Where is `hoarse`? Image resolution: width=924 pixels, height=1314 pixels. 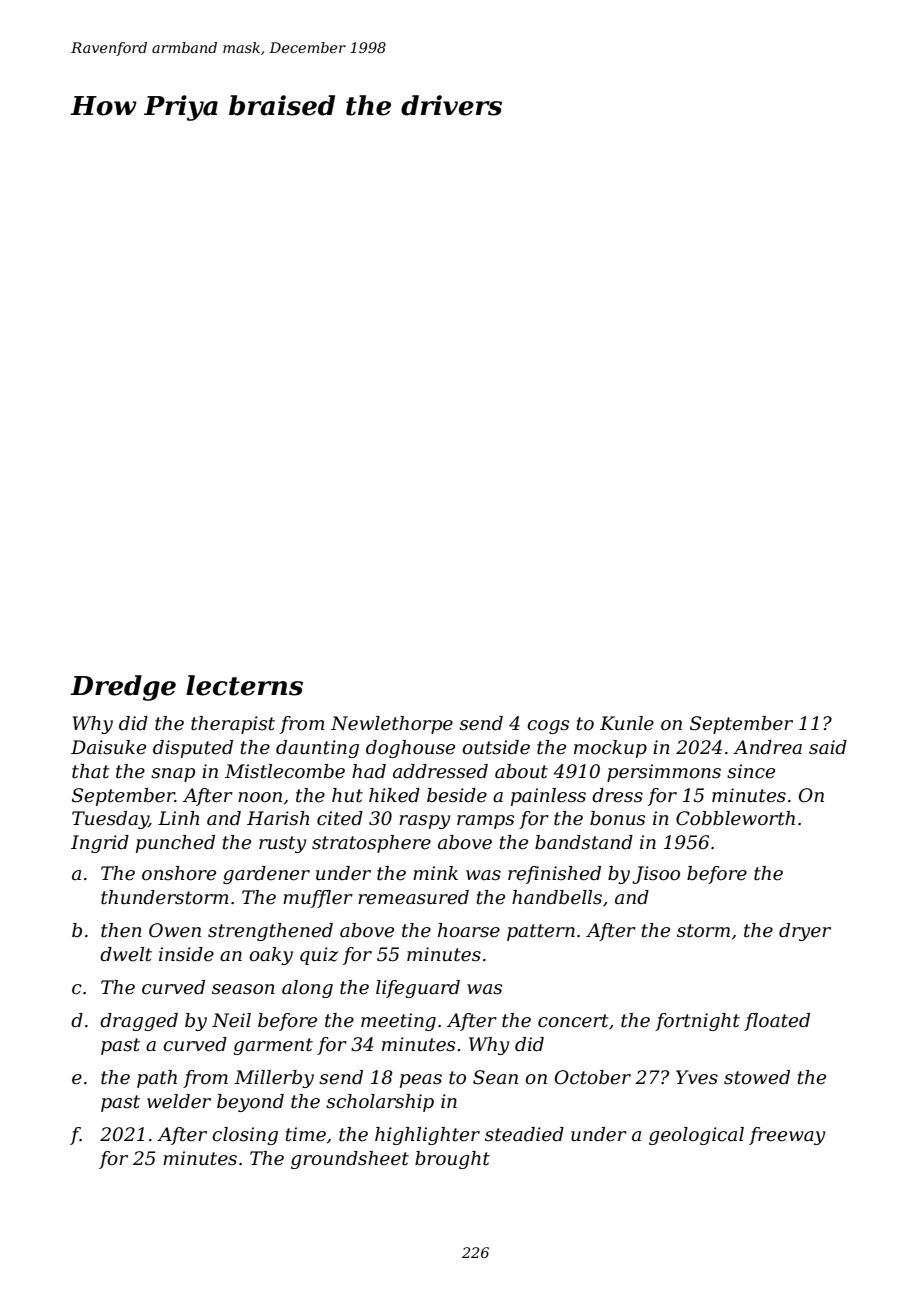 hoarse is located at coordinates (469, 930).
